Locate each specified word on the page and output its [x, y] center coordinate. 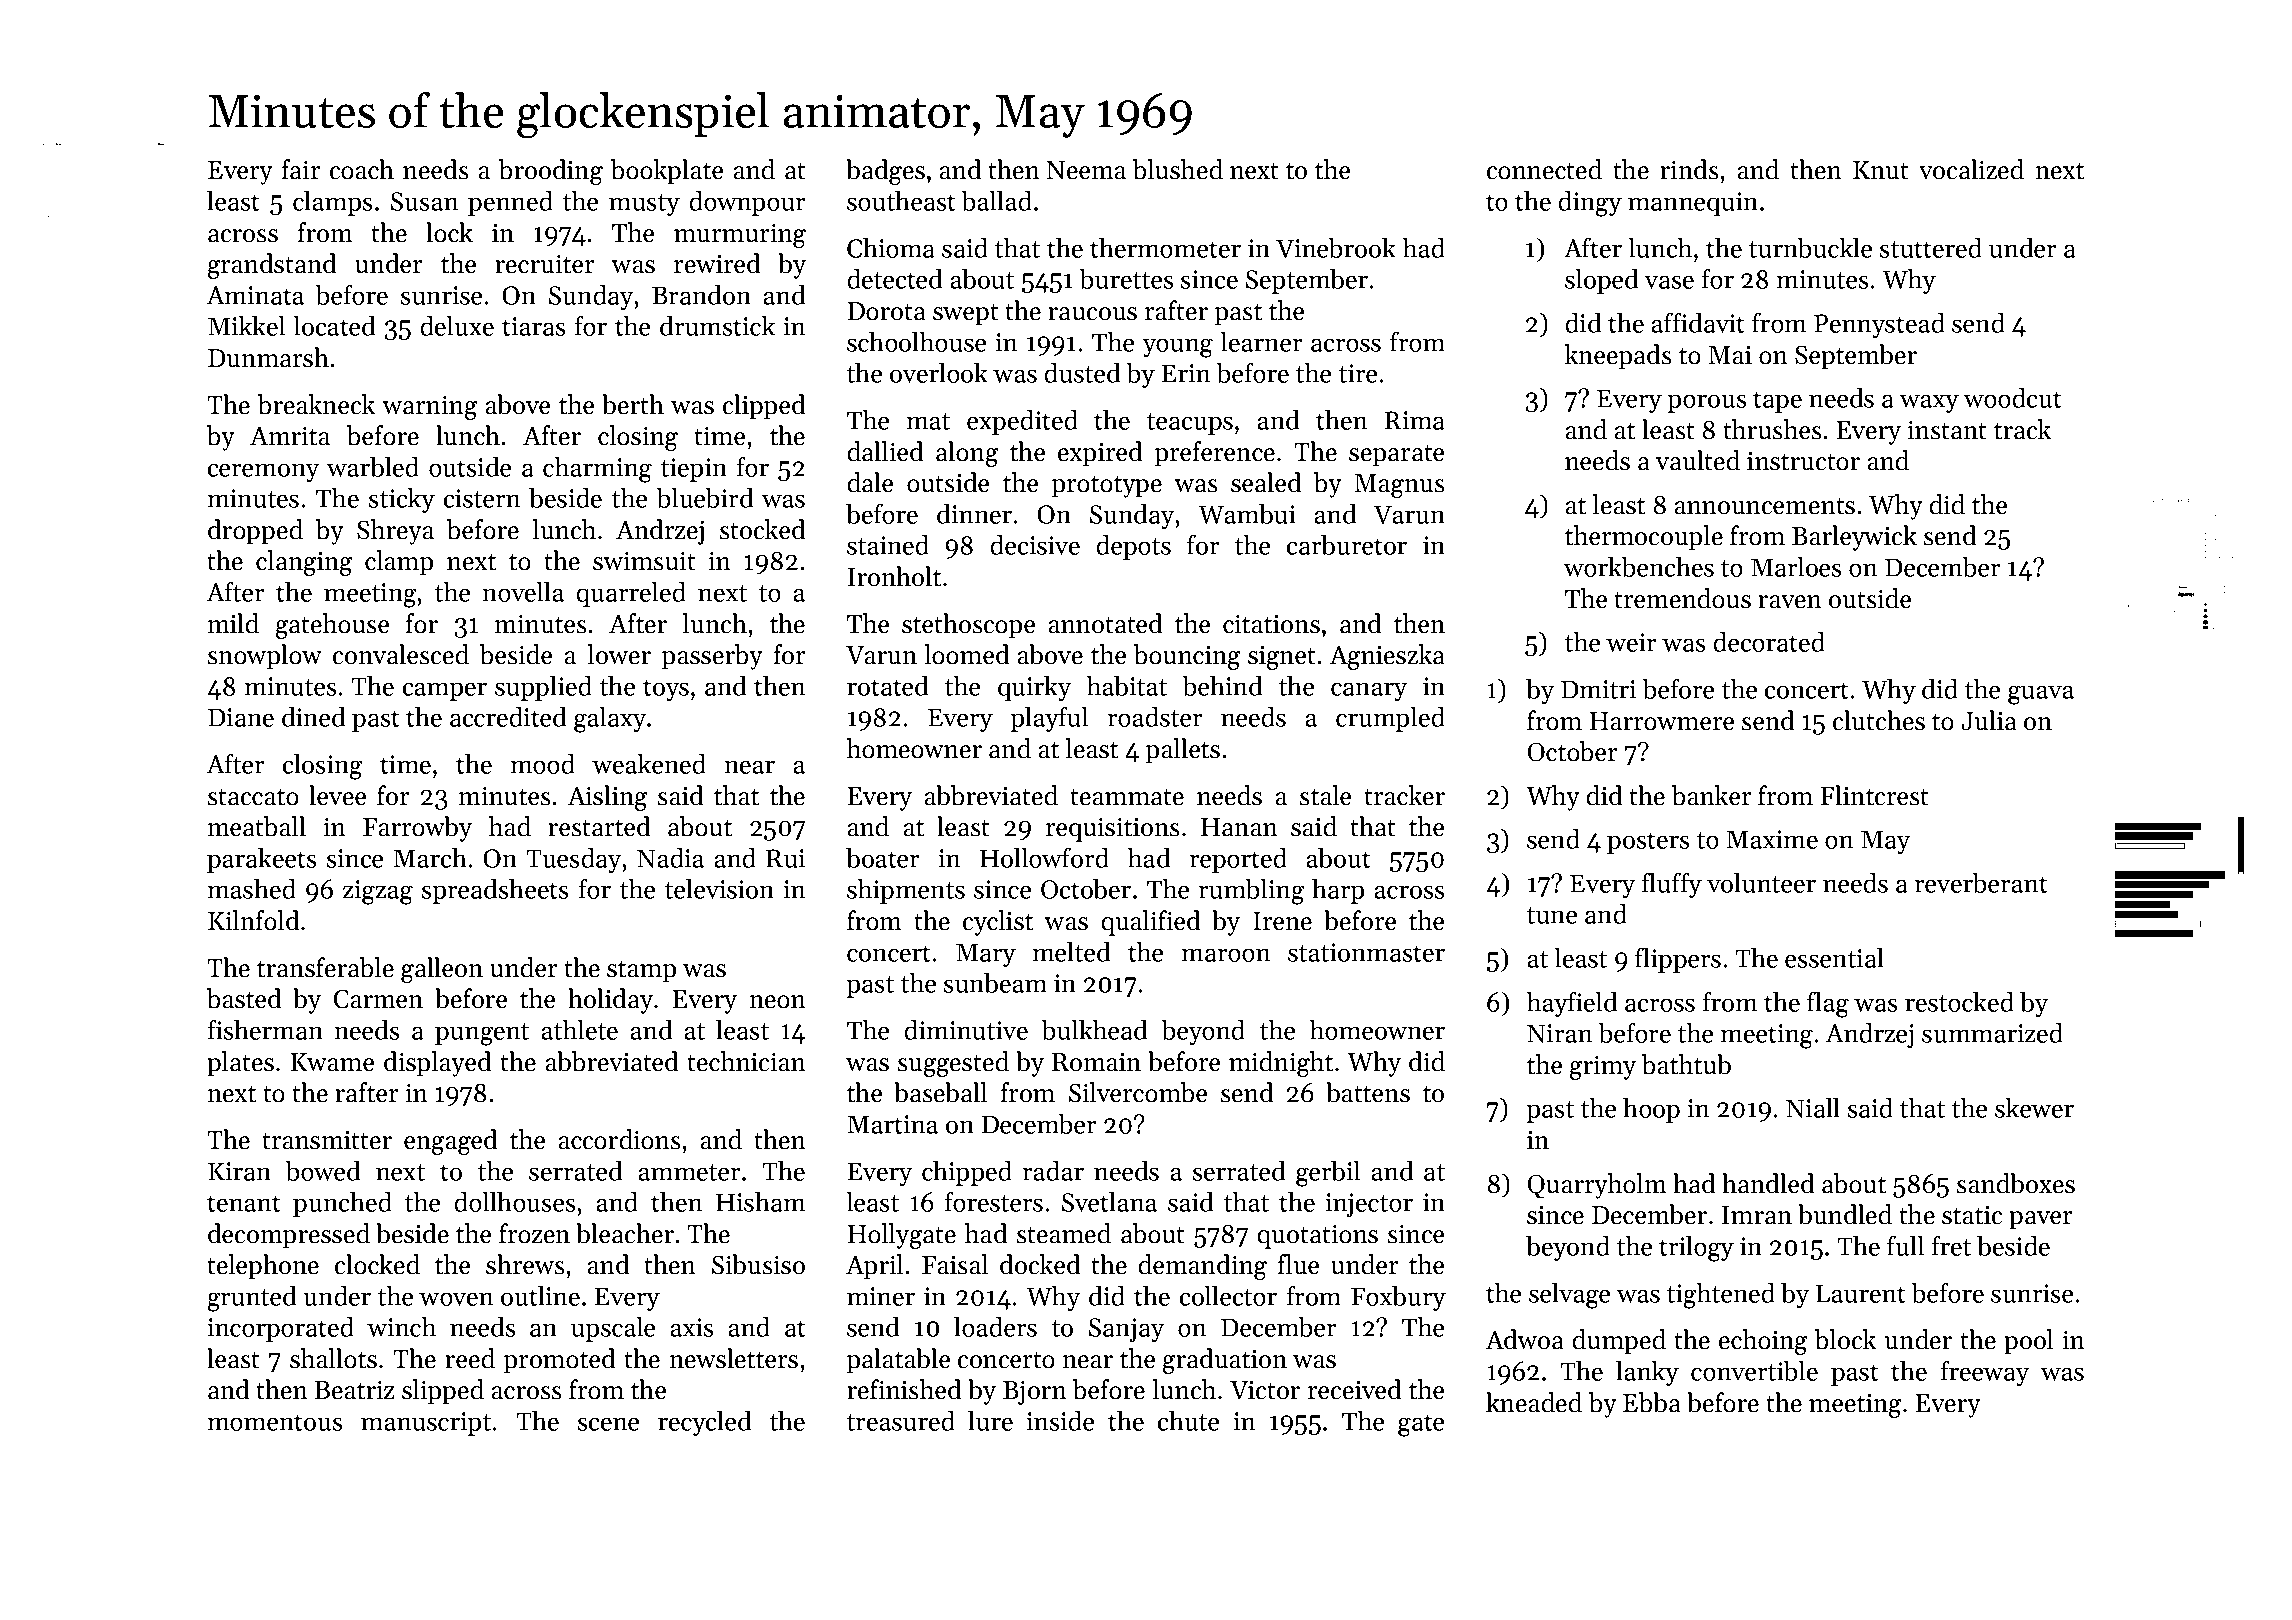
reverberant [1981, 883]
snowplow [265, 657]
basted [244, 998]
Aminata [255, 295]
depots [1133, 547]
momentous [274, 1422]
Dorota [887, 311]
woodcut [2013, 398]
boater [883, 858]
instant [1947, 430]
